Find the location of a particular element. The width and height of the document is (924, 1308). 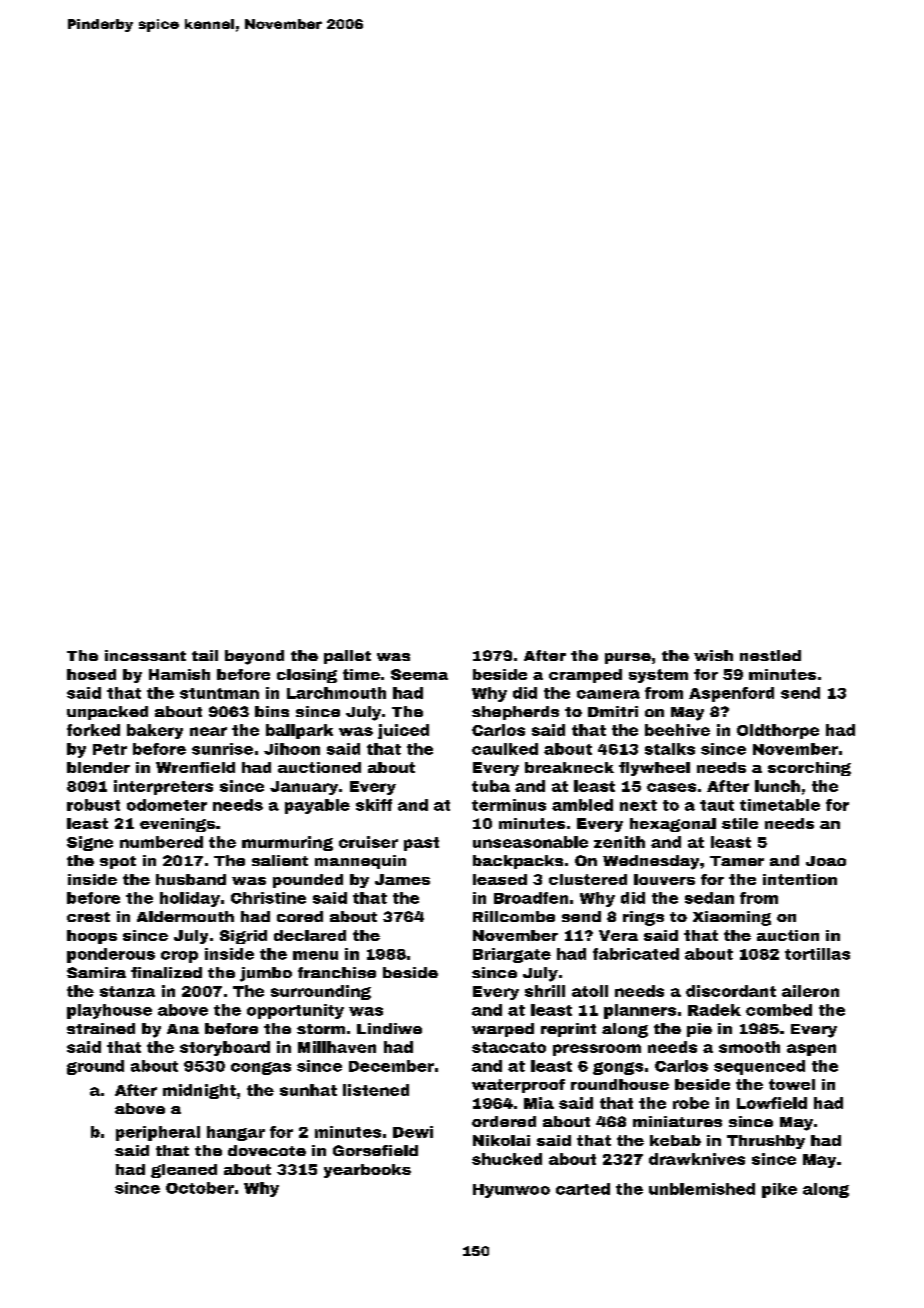

unpacked is located at coordinates (107, 713).
